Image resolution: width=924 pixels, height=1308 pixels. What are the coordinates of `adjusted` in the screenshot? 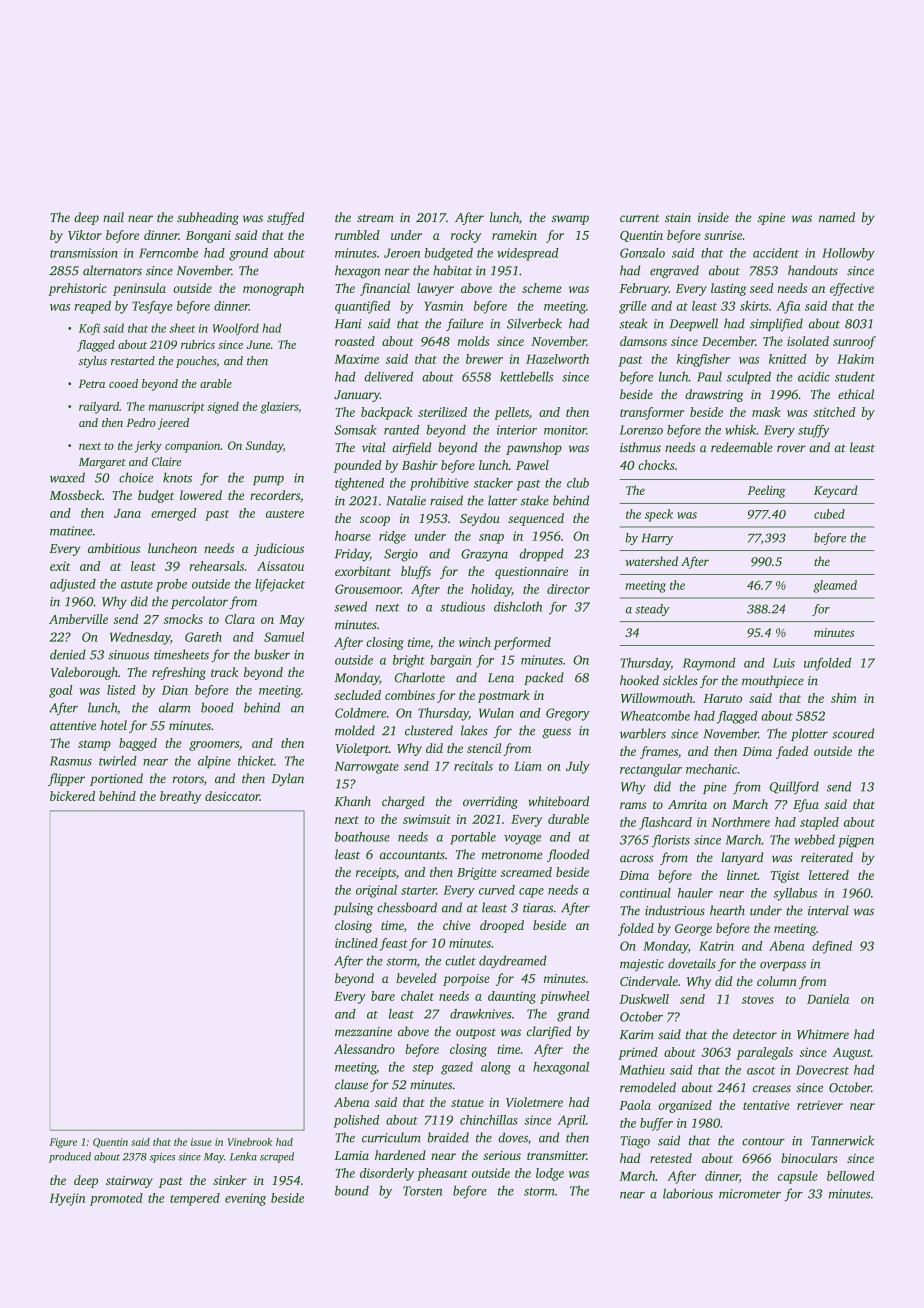 It's located at (73, 585).
